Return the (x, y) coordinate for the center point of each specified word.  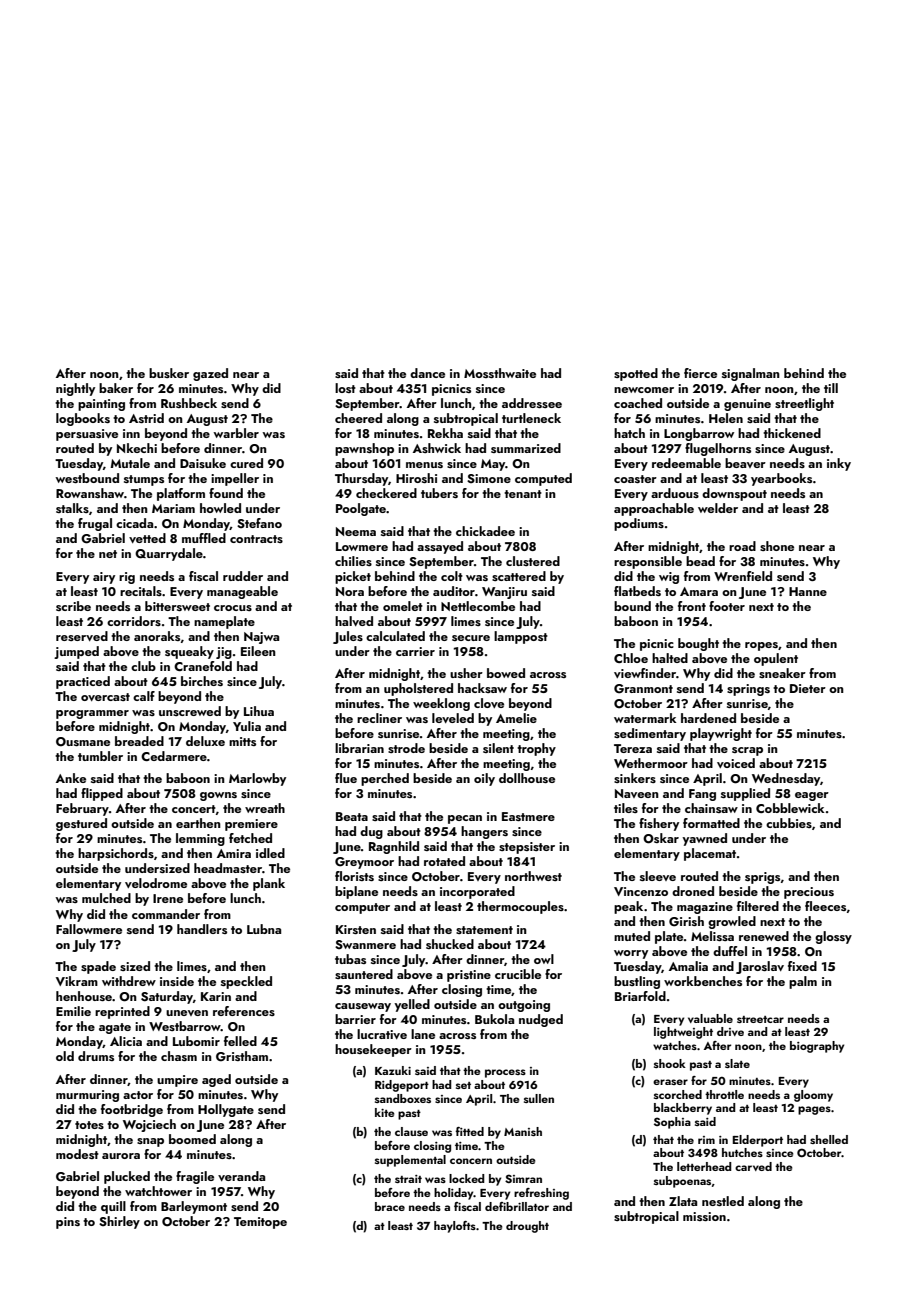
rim (706, 1140)
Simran (523, 1178)
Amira (234, 853)
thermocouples (520, 907)
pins (68, 1223)
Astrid (146, 418)
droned (693, 891)
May (493, 465)
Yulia (247, 726)
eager (812, 796)
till (831, 388)
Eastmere (528, 816)
